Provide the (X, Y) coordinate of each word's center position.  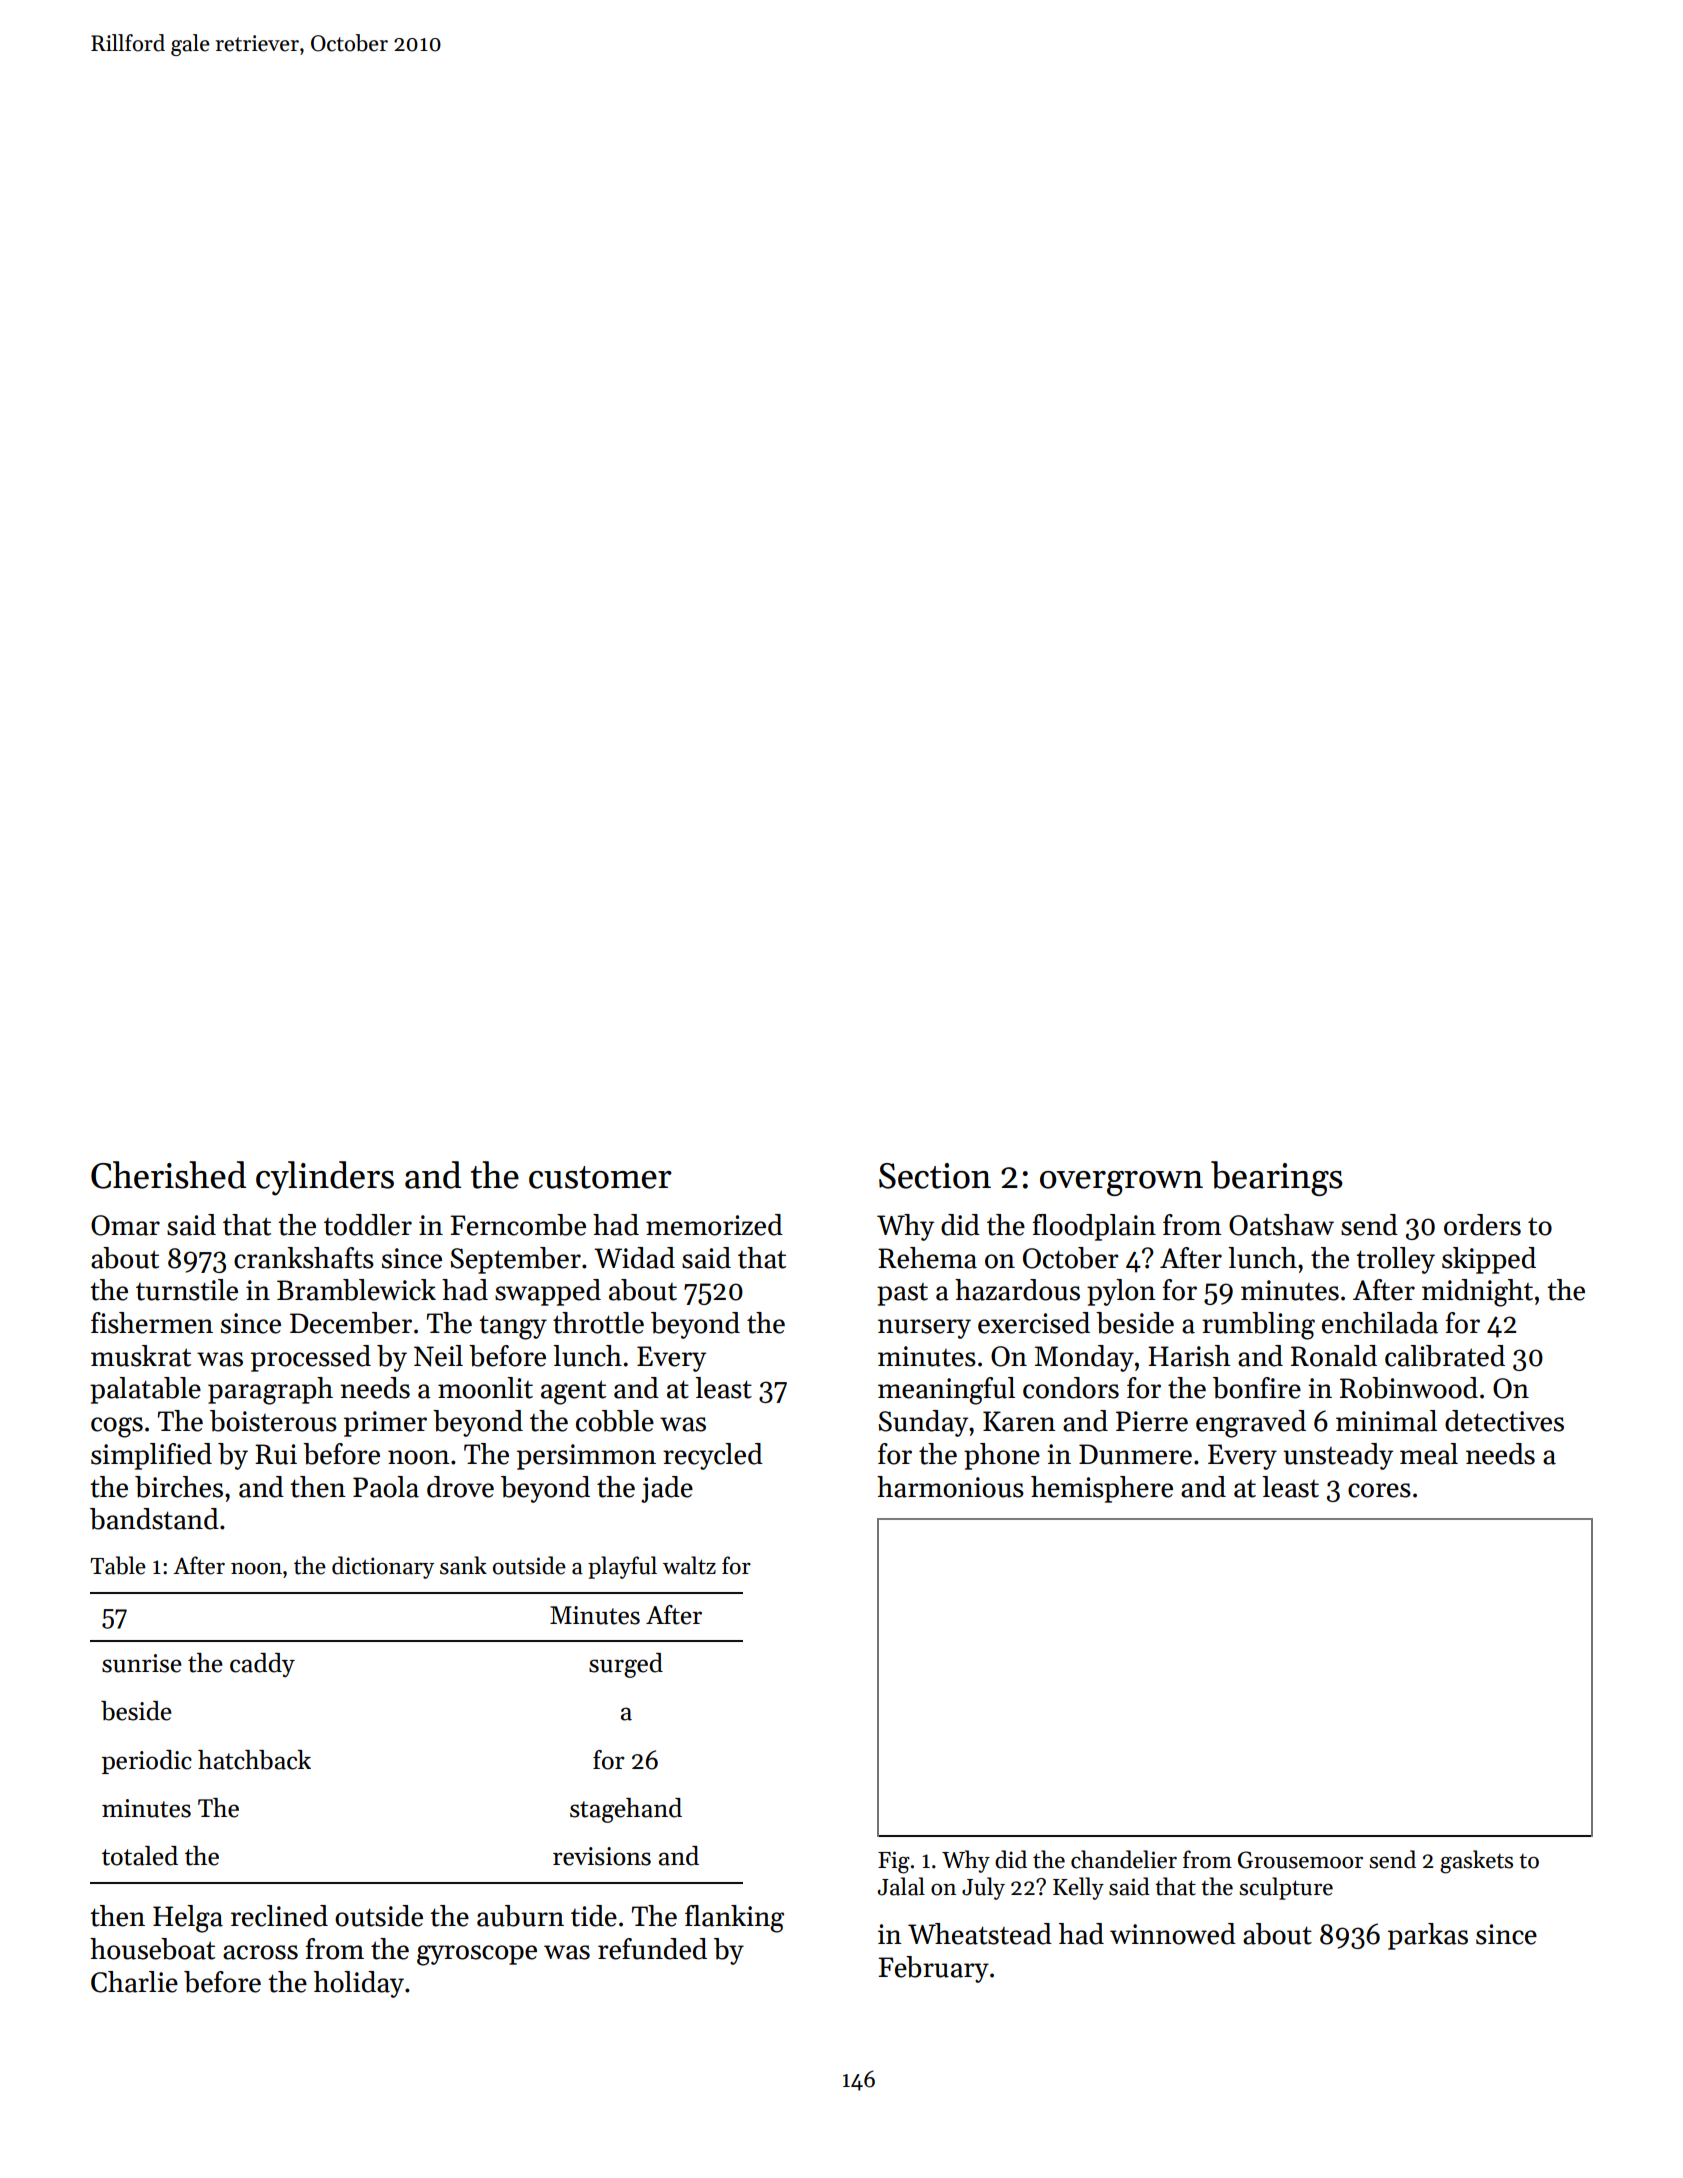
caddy (262, 1665)
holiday (359, 1984)
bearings (1277, 1178)
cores (1379, 1490)
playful (622, 1567)
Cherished (168, 1175)
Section (935, 1176)
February (933, 1969)
